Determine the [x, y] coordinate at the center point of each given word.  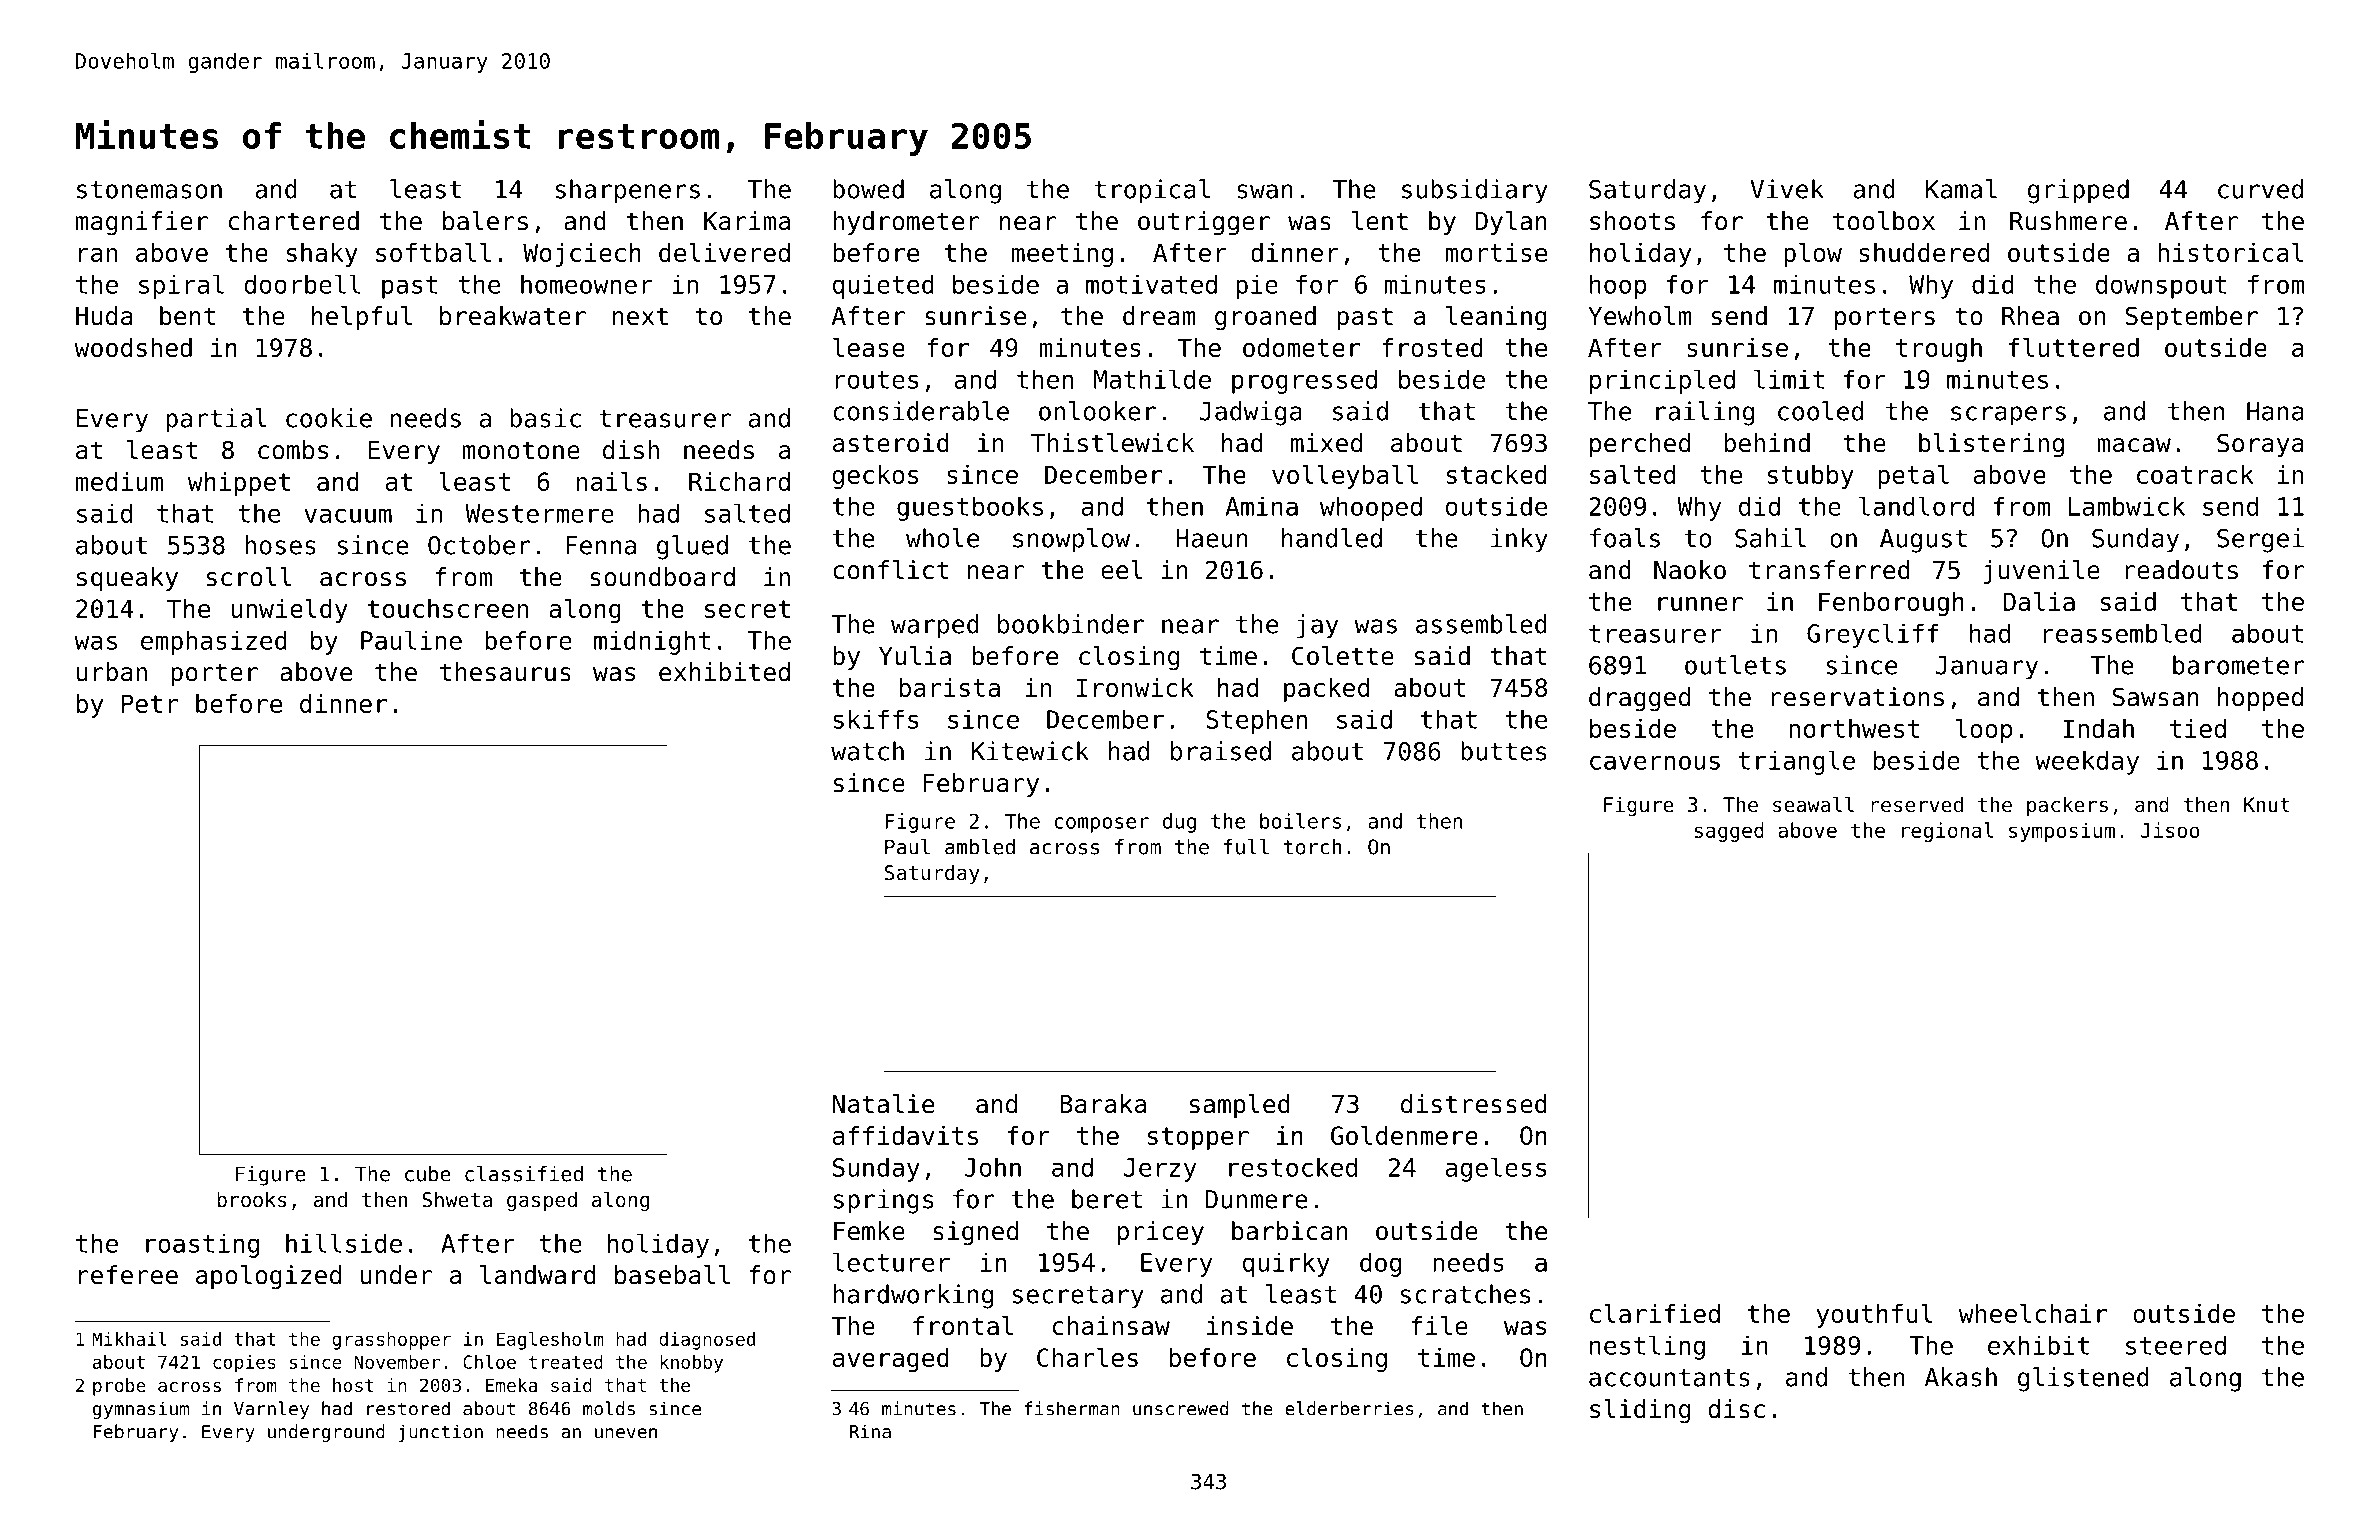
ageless [1496, 1169]
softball [433, 252]
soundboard [662, 577]
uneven [626, 1433]
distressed [1474, 1104]
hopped [2260, 699]
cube [428, 1174]
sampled [1240, 1106]
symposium [2062, 832]
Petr [150, 703]
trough [1939, 350]
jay [1317, 626]
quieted [883, 286]
